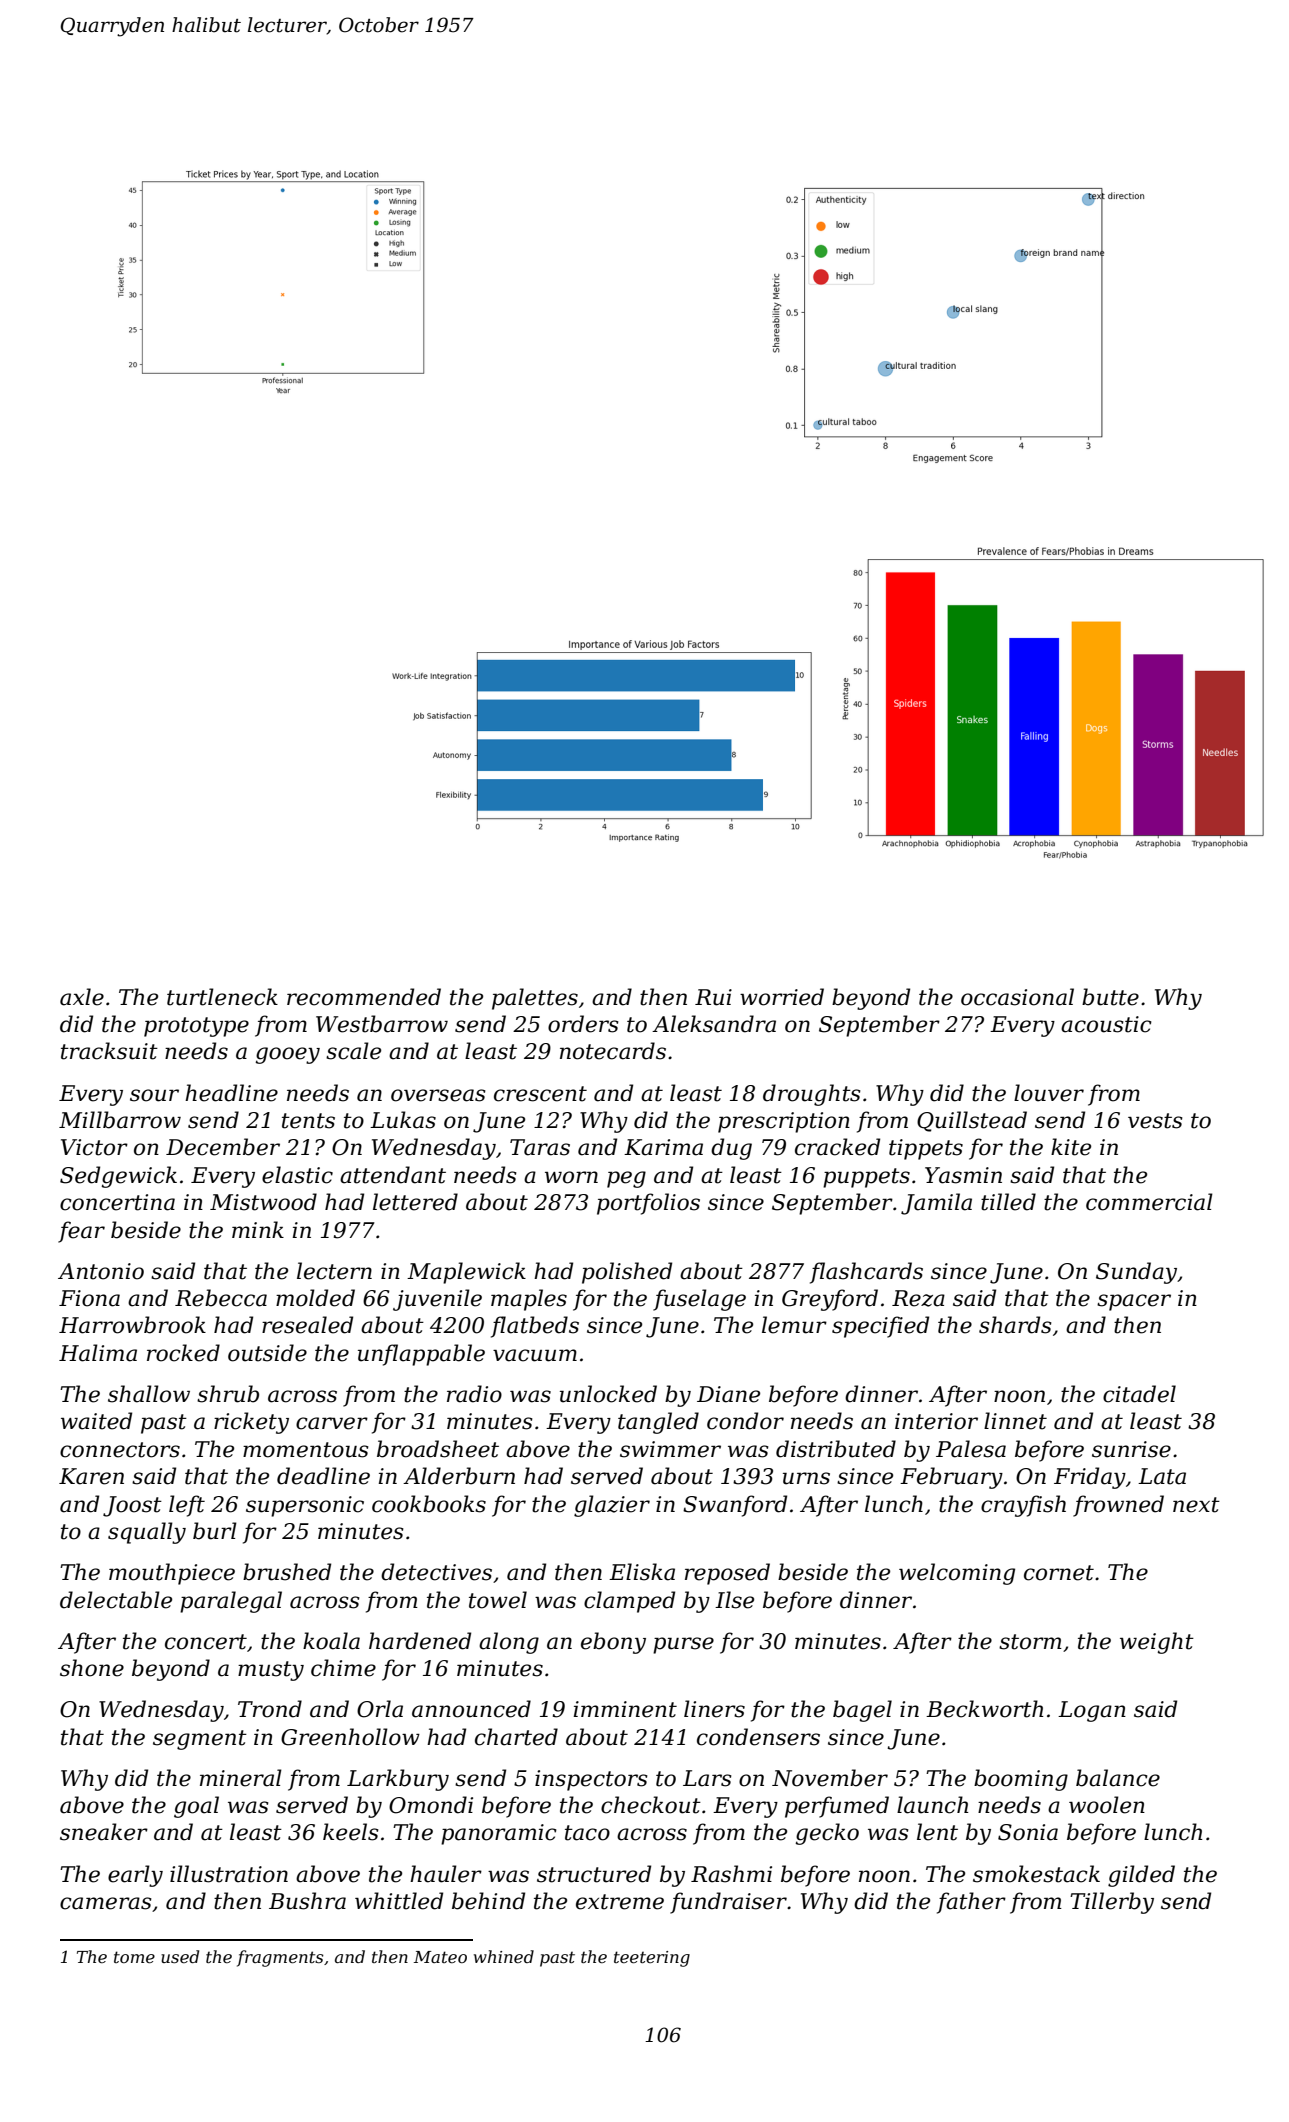 This document has width=1289, height=2122. Describe the element at coordinates (421, 1355) in the document. I see `unflappable` at that location.
